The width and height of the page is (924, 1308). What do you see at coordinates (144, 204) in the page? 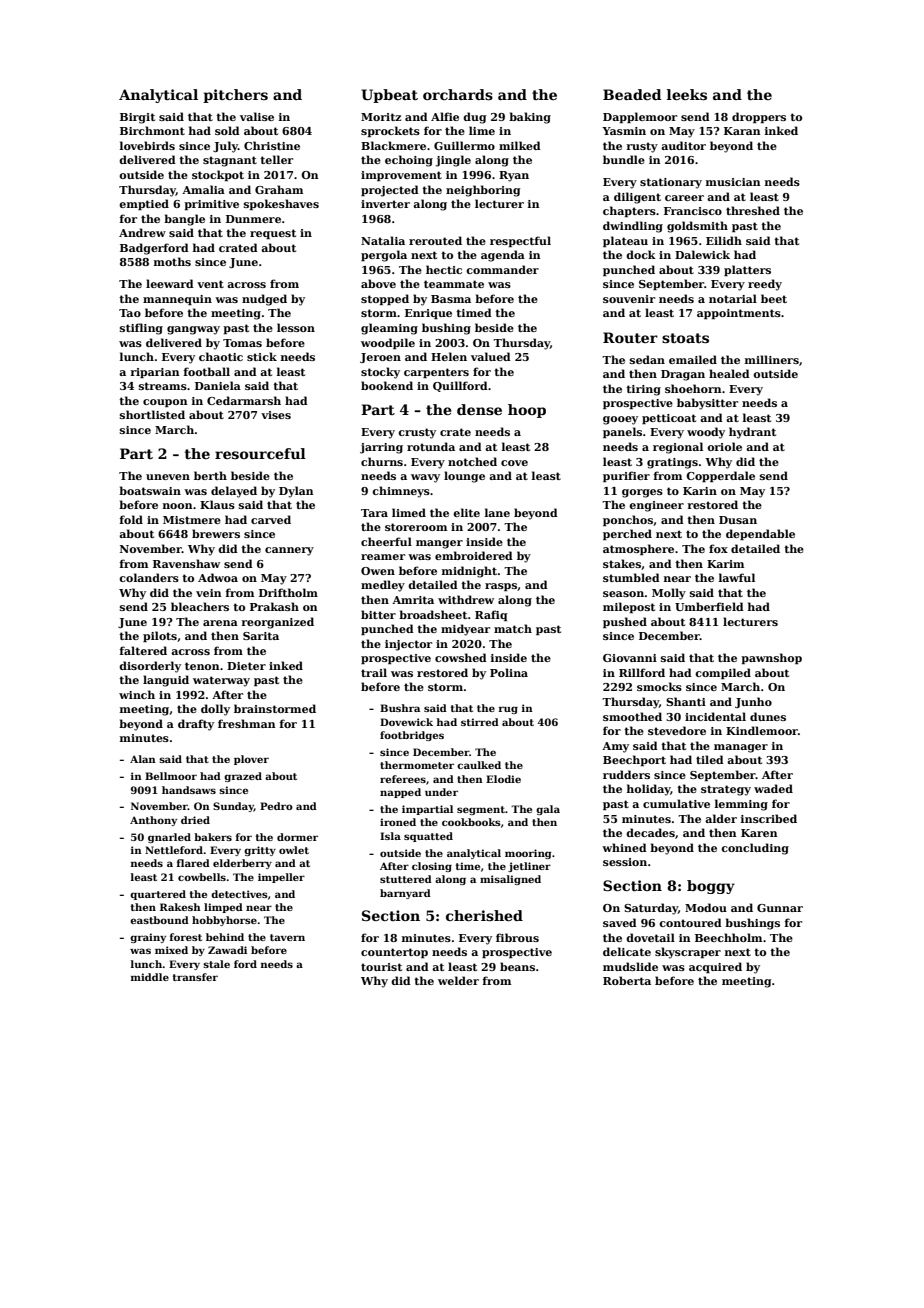
I see `emptied` at bounding box center [144, 204].
